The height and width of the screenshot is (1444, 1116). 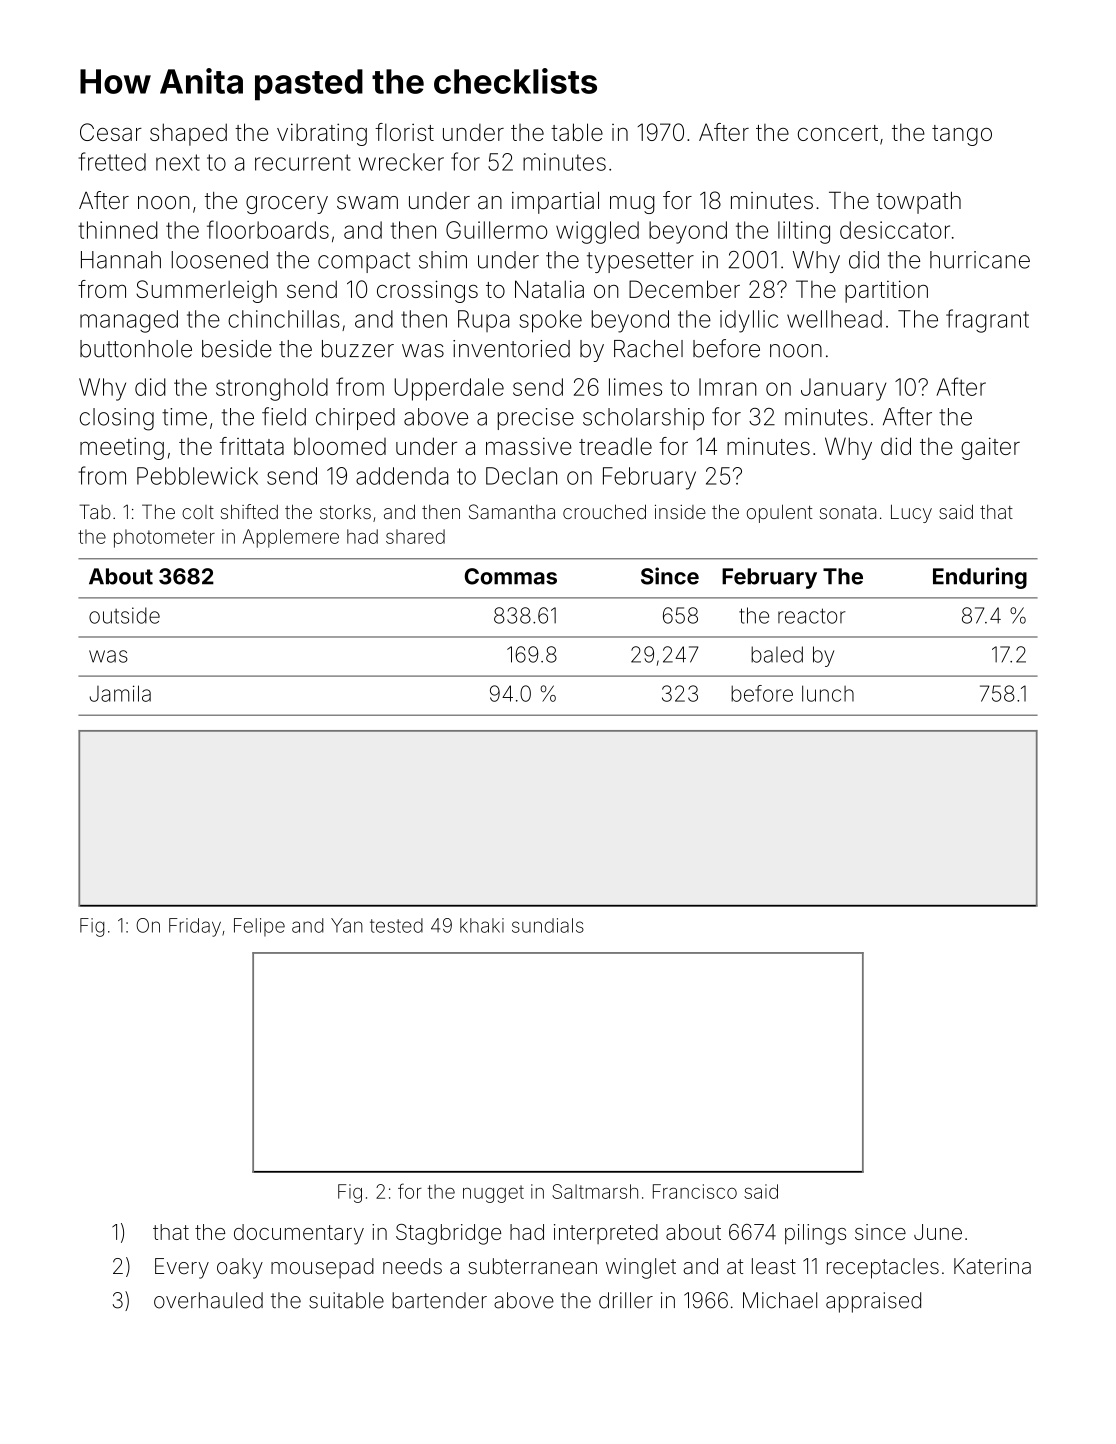 I want to click on driller, so click(x=626, y=1300).
